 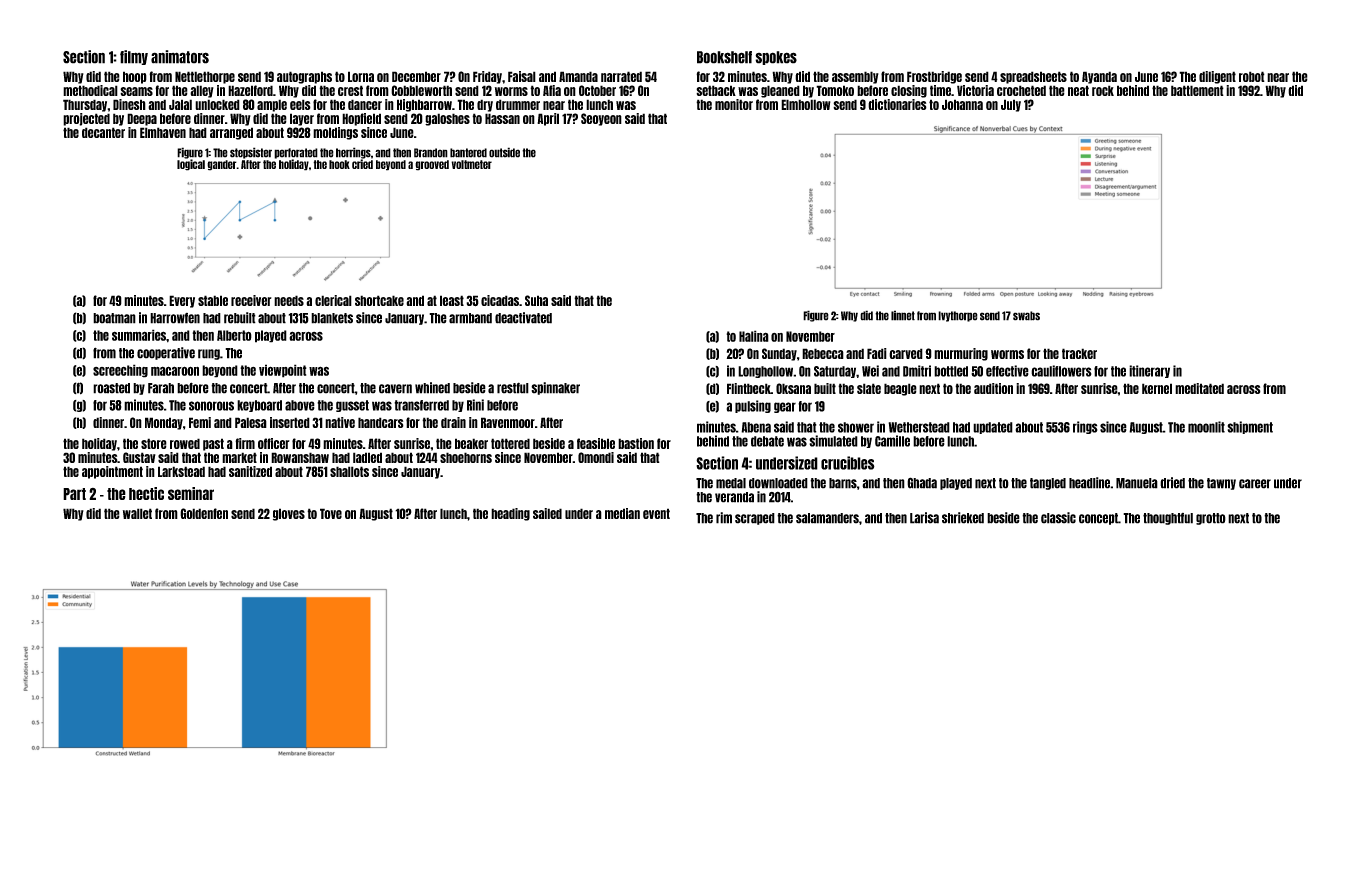 What do you see at coordinates (958, 316) in the document?
I see `Ivythorpe` at bounding box center [958, 316].
